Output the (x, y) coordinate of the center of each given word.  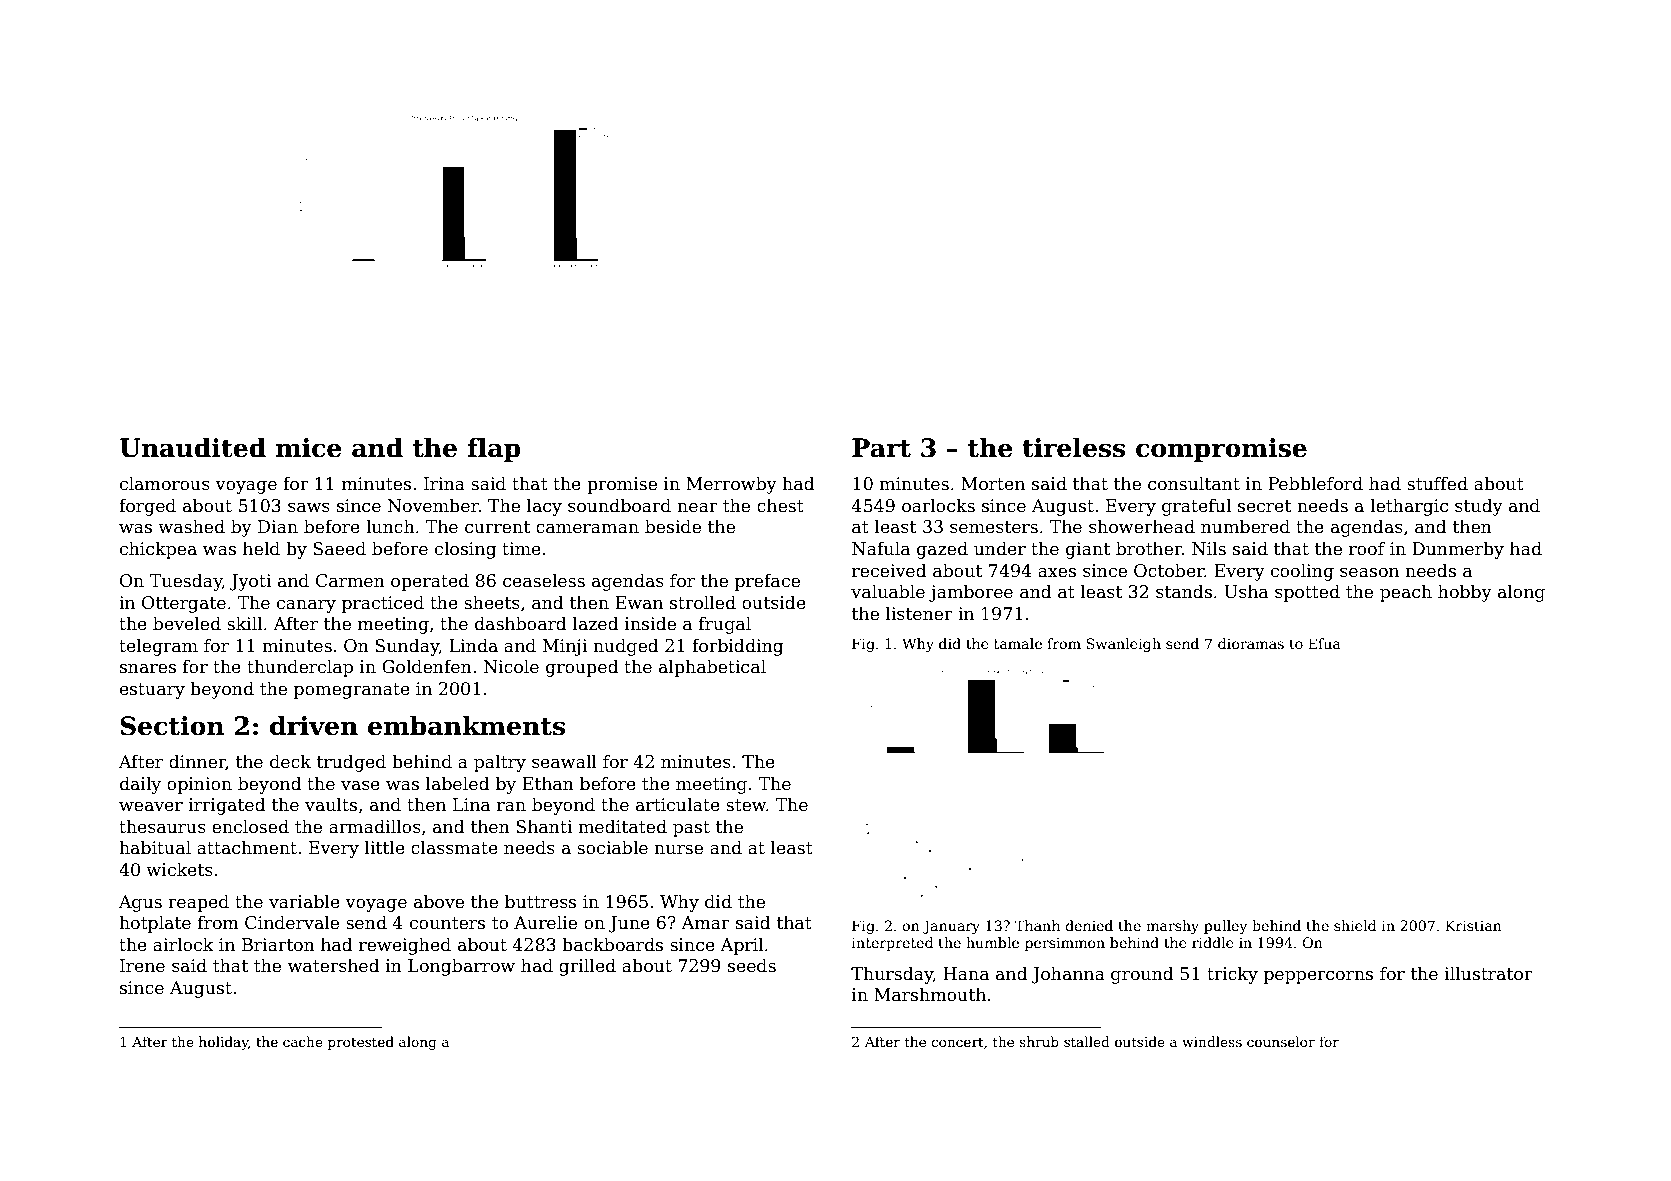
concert (957, 1042)
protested (361, 1043)
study (1479, 507)
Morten (993, 484)
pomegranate (352, 691)
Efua (1324, 643)
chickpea (158, 550)
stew (746, 805)
